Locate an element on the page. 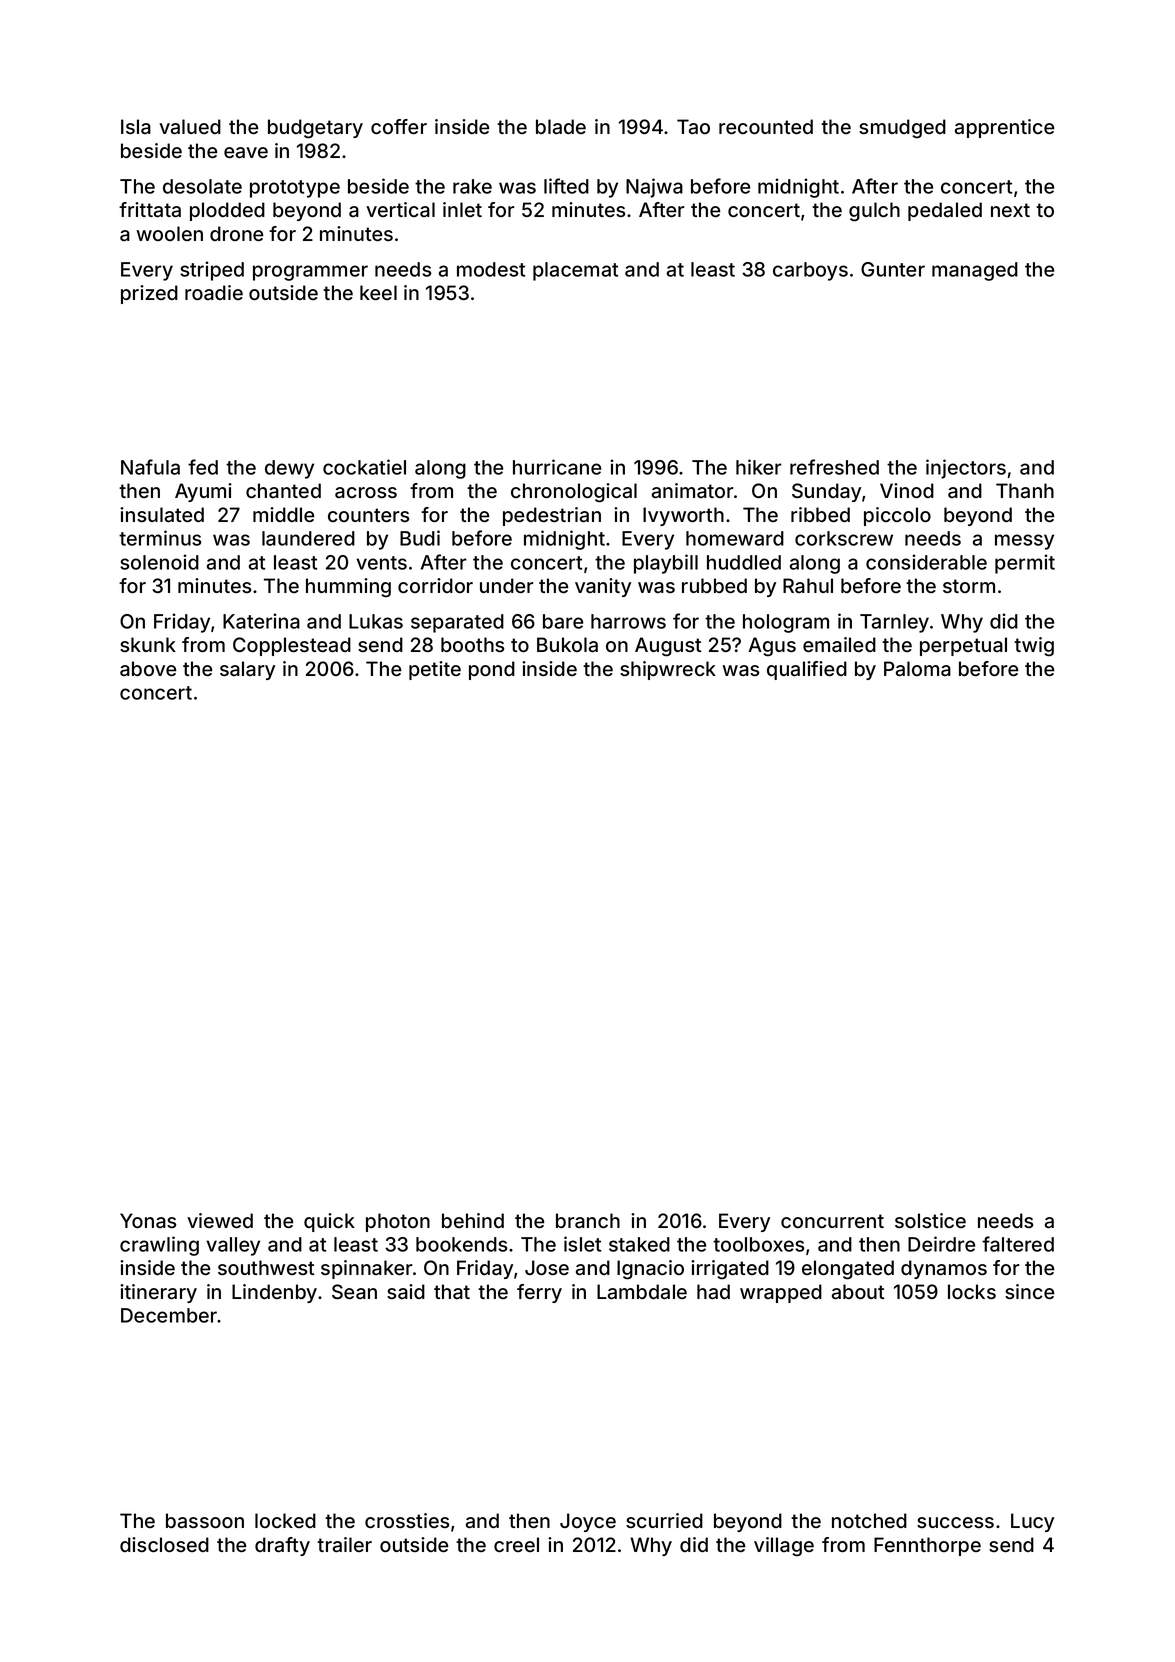 The image size is (1175, 1662). Bukola is located at coordinates (567, 644).
